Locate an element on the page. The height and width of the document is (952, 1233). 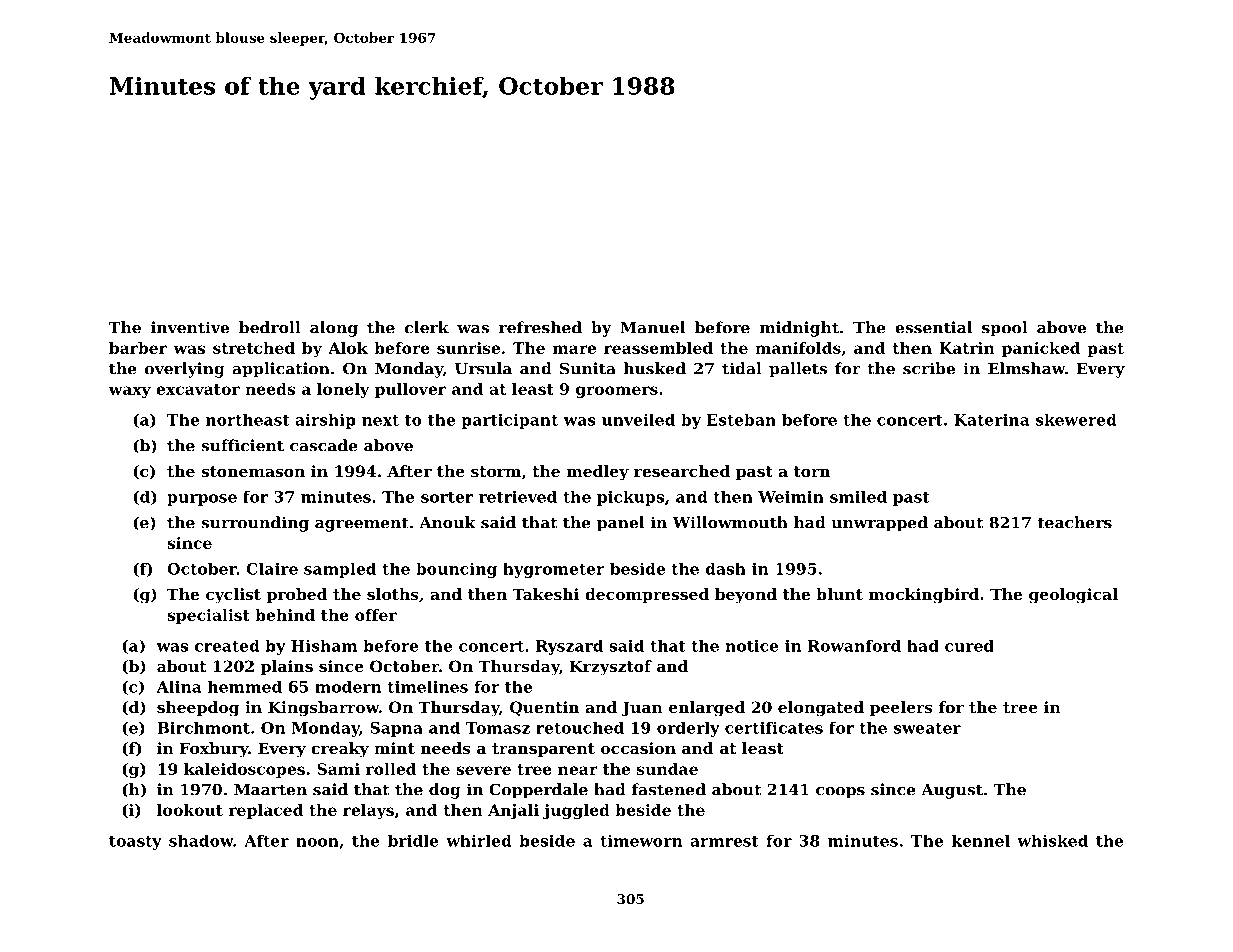
Sunita is located at coordinates (588, 368).
